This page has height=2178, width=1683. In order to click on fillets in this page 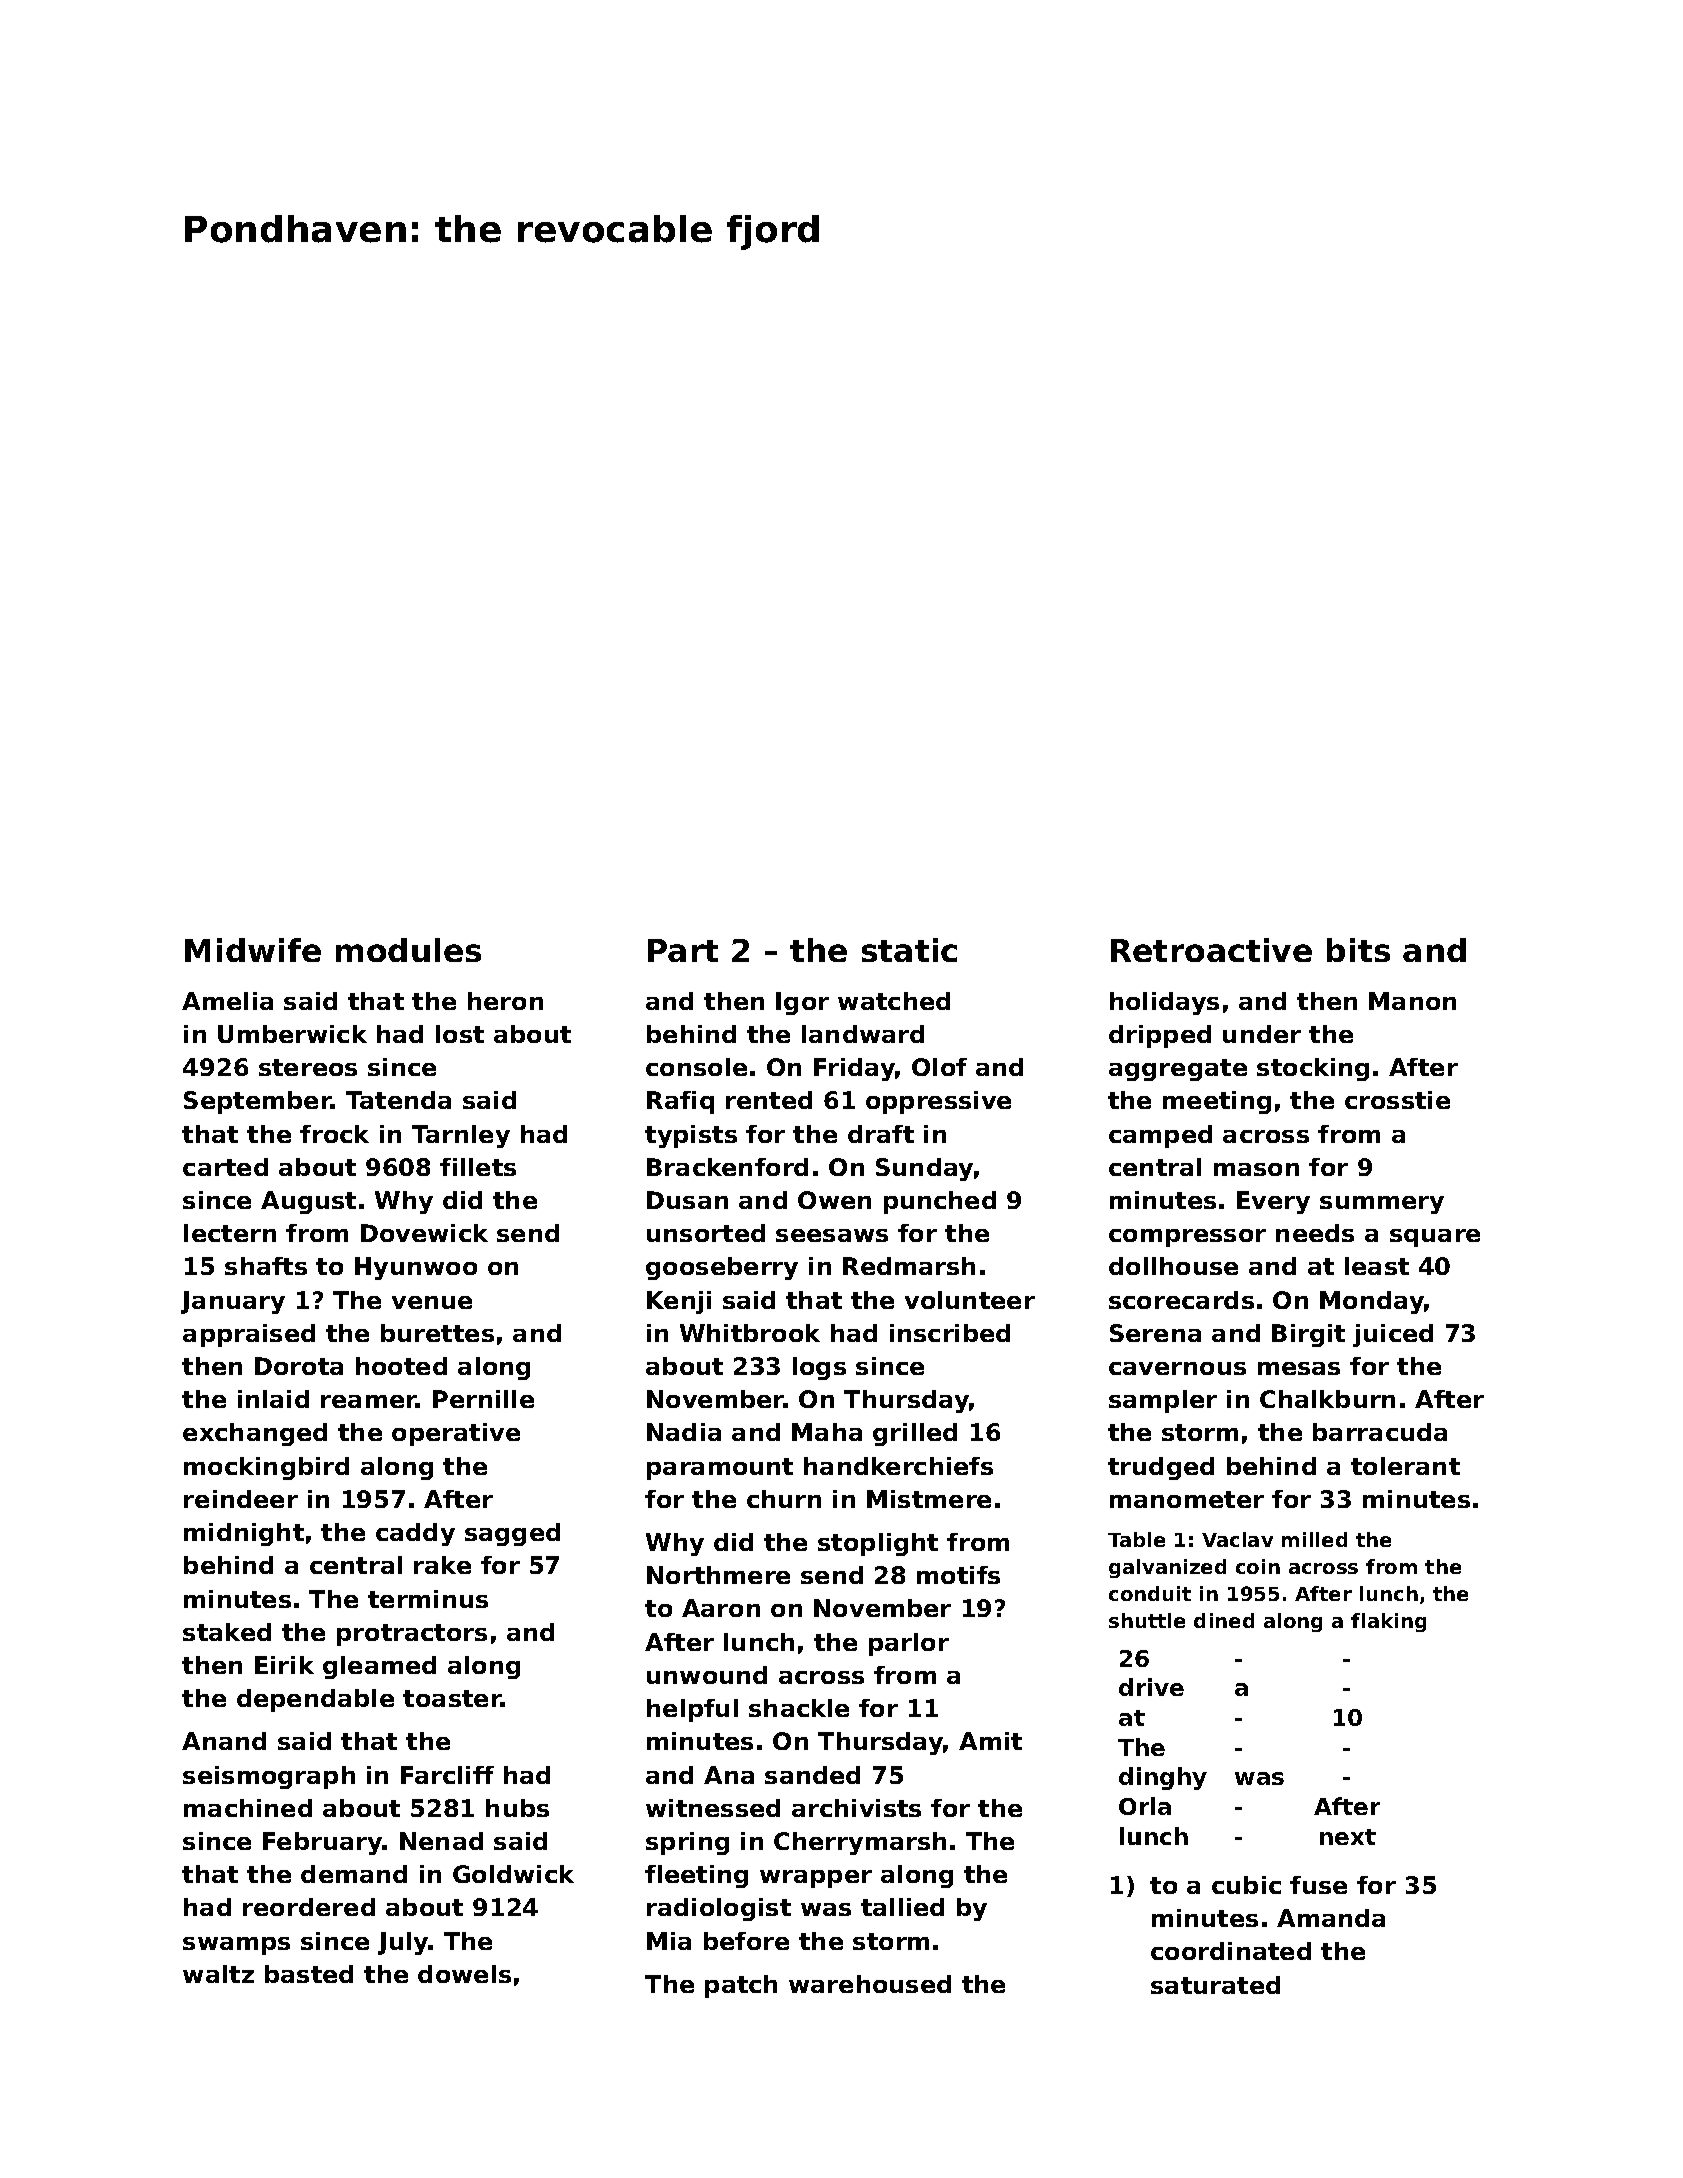, I will do `click(478, 1167)`.
